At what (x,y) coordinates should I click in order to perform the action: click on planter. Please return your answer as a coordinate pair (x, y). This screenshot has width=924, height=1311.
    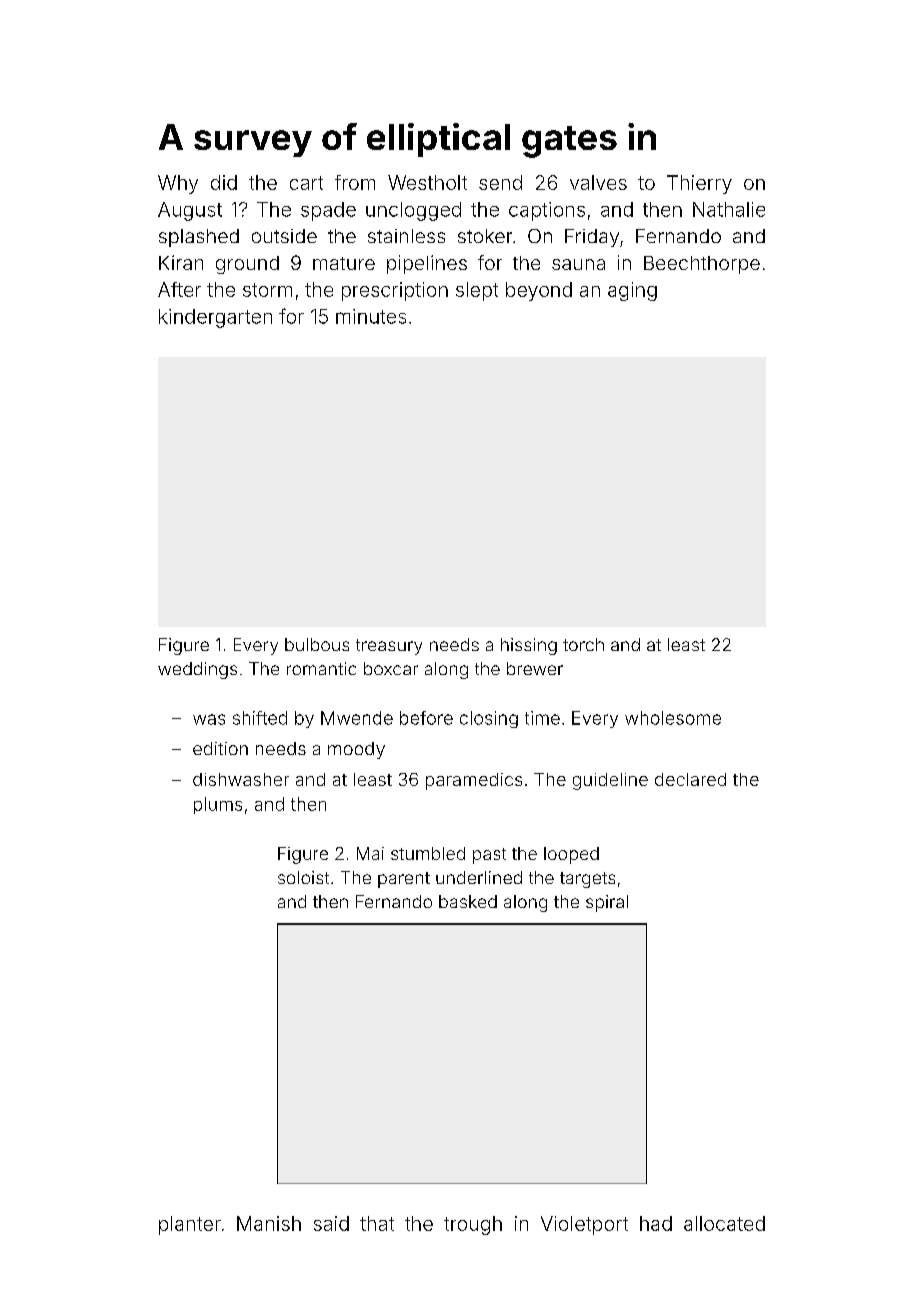
    Looking at the image, I should click on (190, 1225).
